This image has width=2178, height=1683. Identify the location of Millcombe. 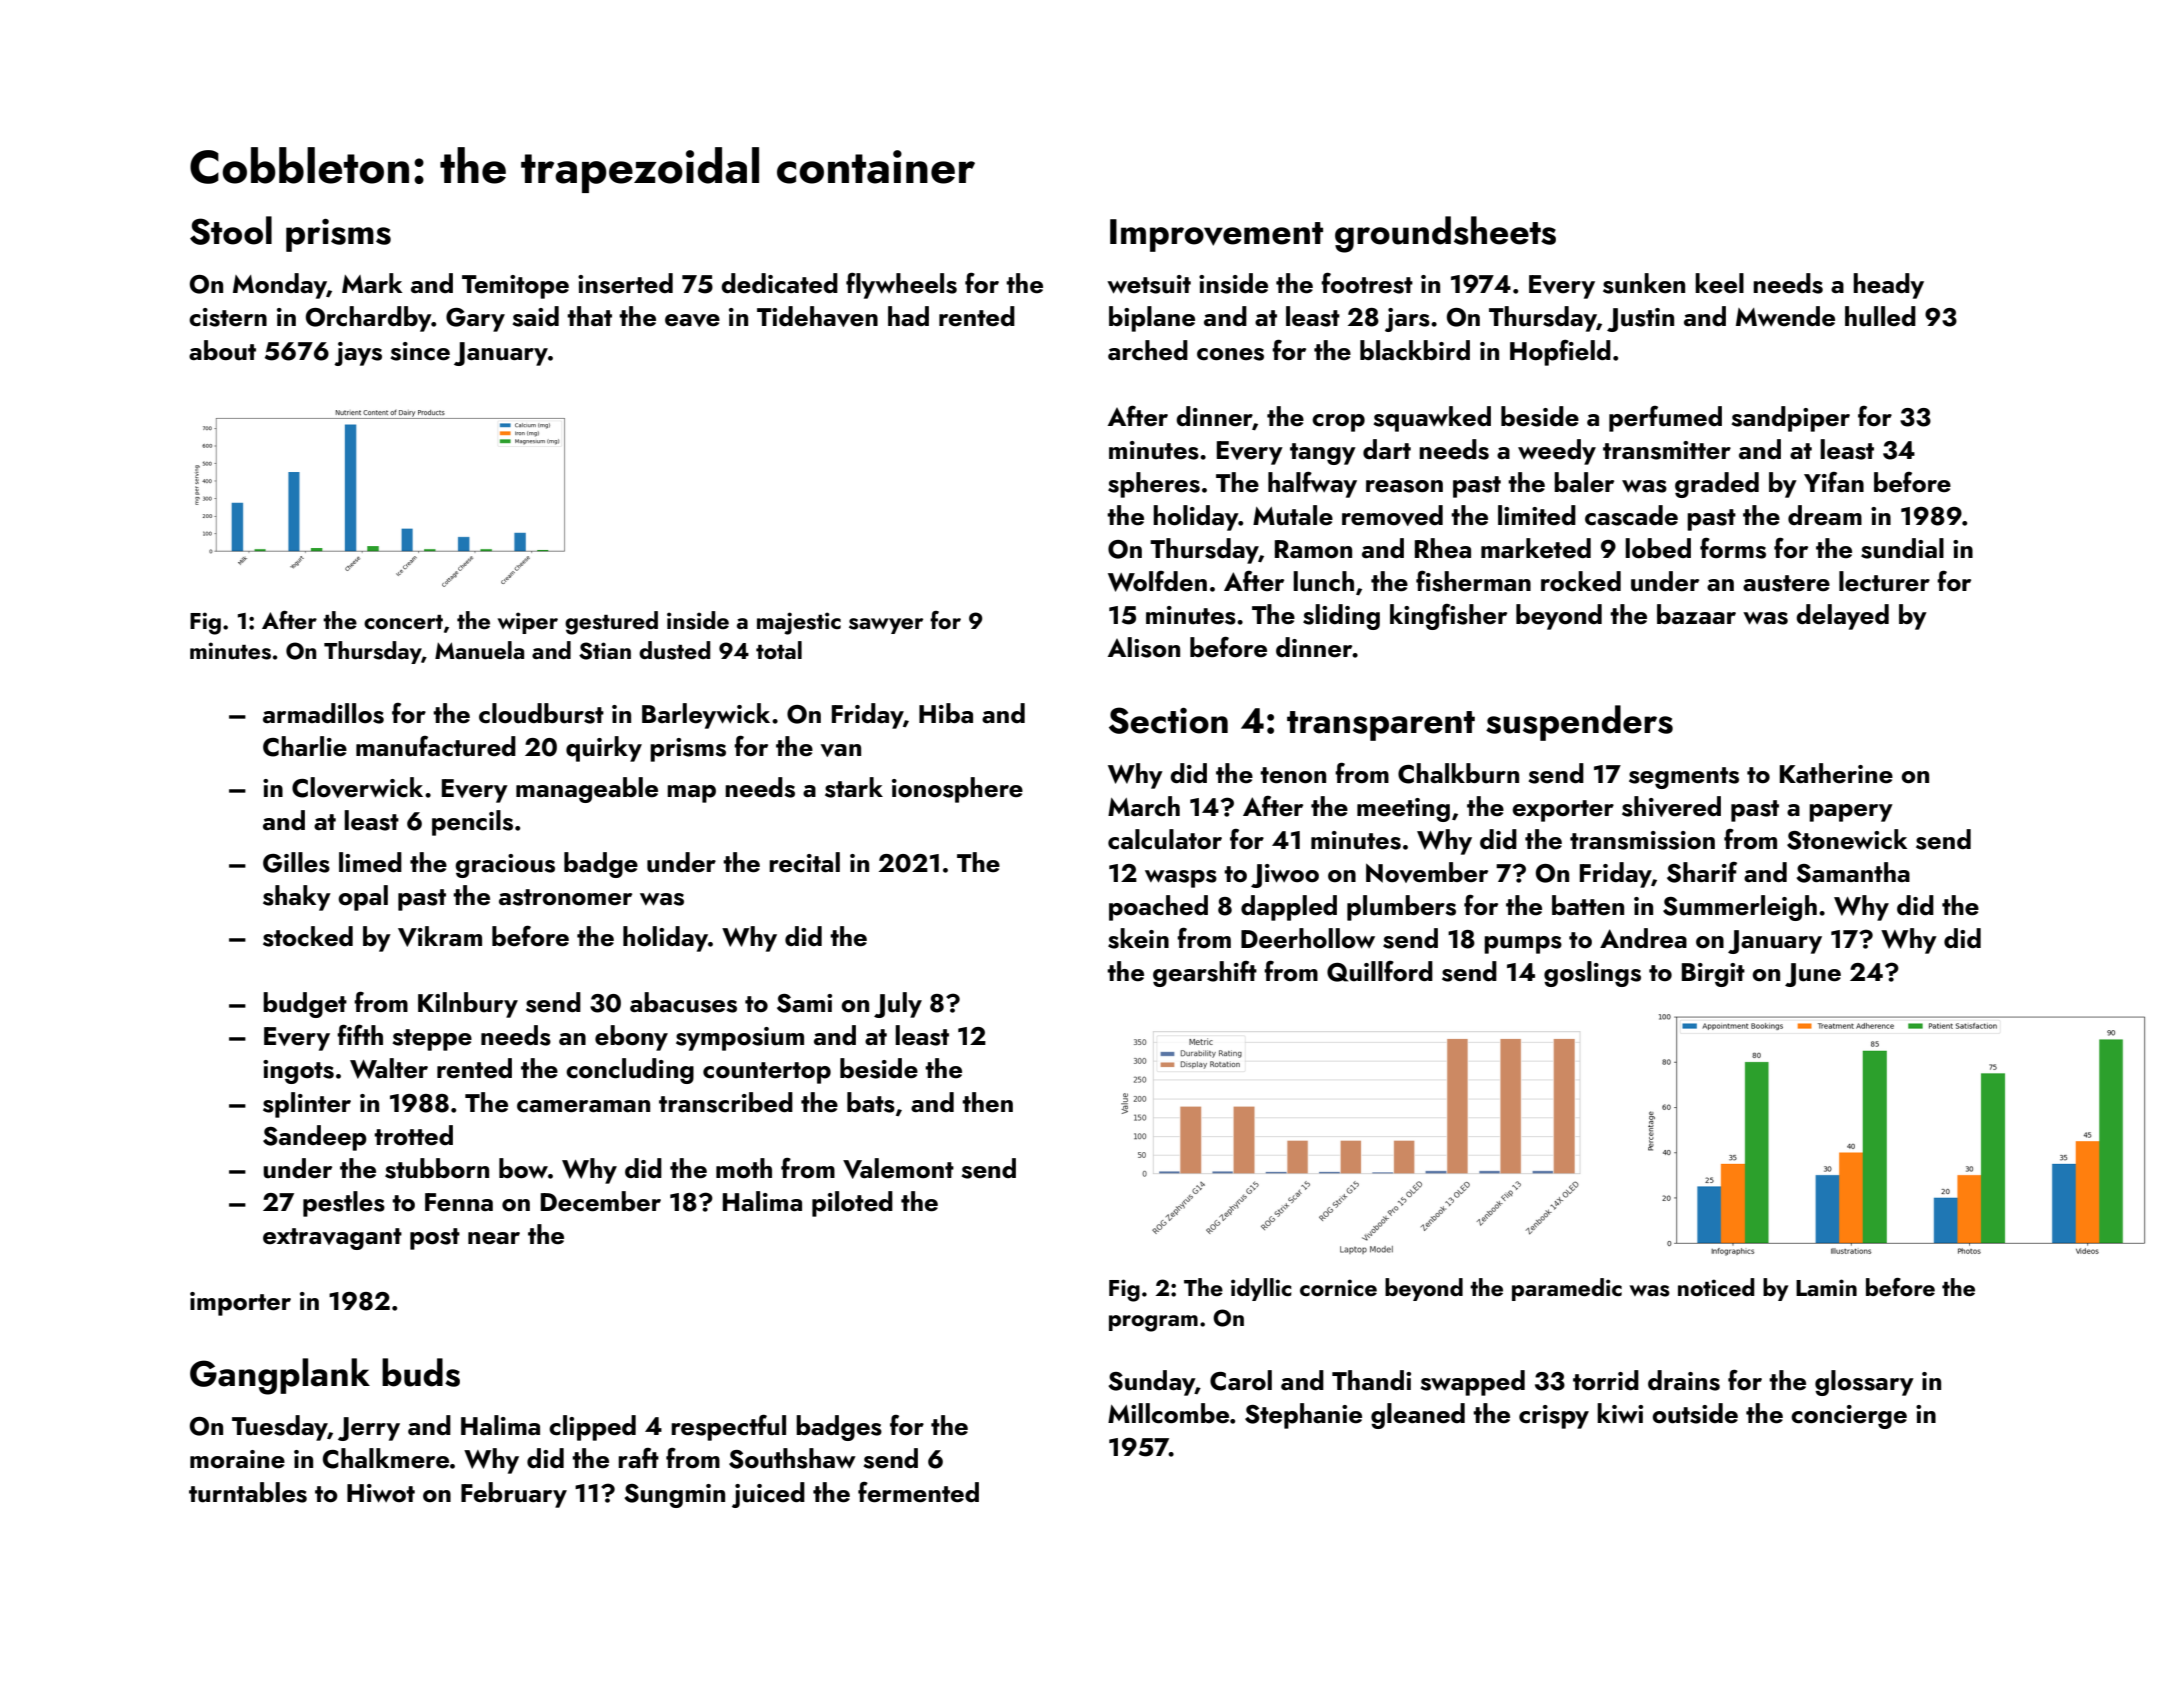
(1168, 1413).
